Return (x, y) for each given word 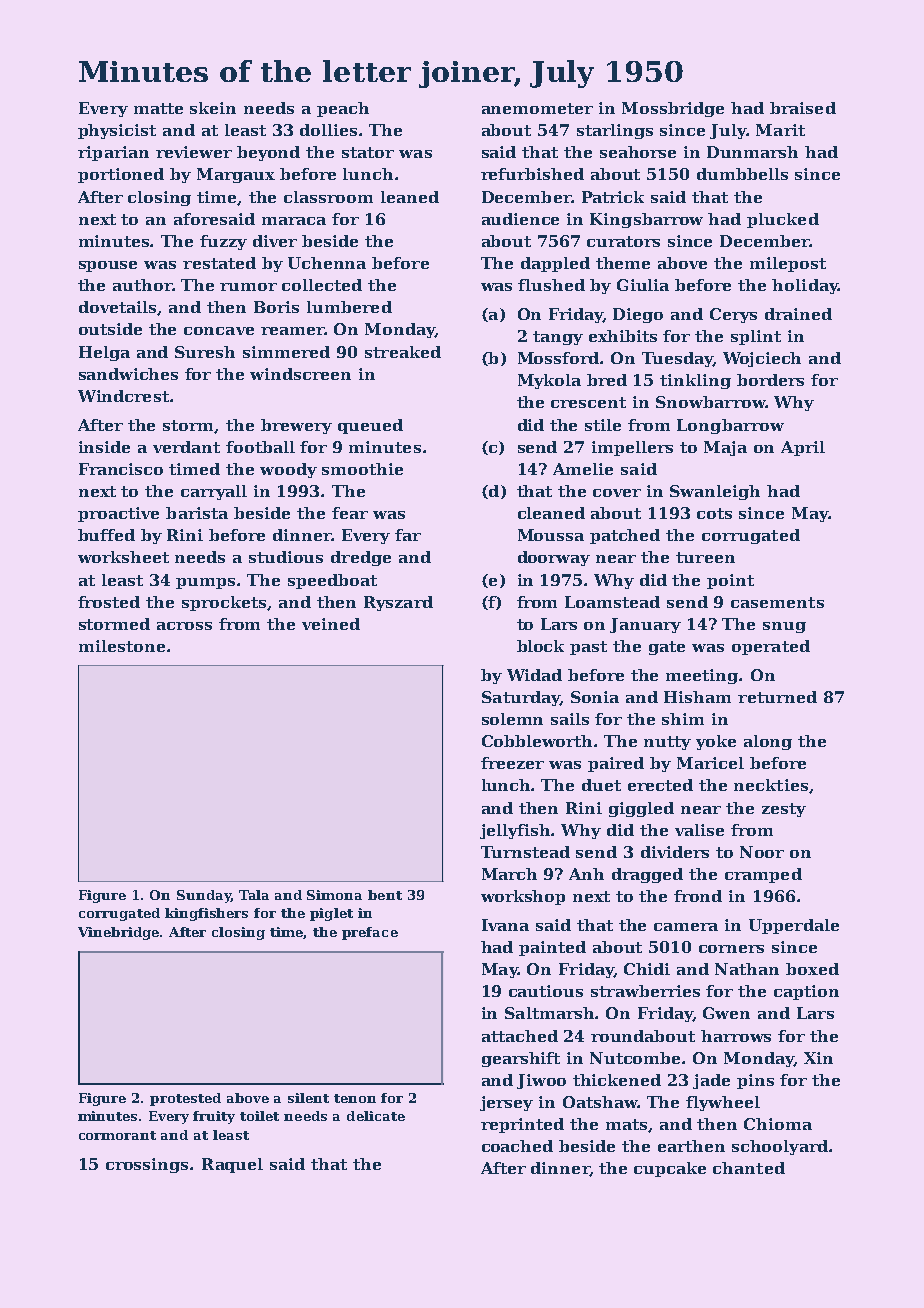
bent (385, 895)
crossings (147, 1165)
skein (213, 108)
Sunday (204, 896)
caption (806, 992)
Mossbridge (673, 109)
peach (343, 109)
